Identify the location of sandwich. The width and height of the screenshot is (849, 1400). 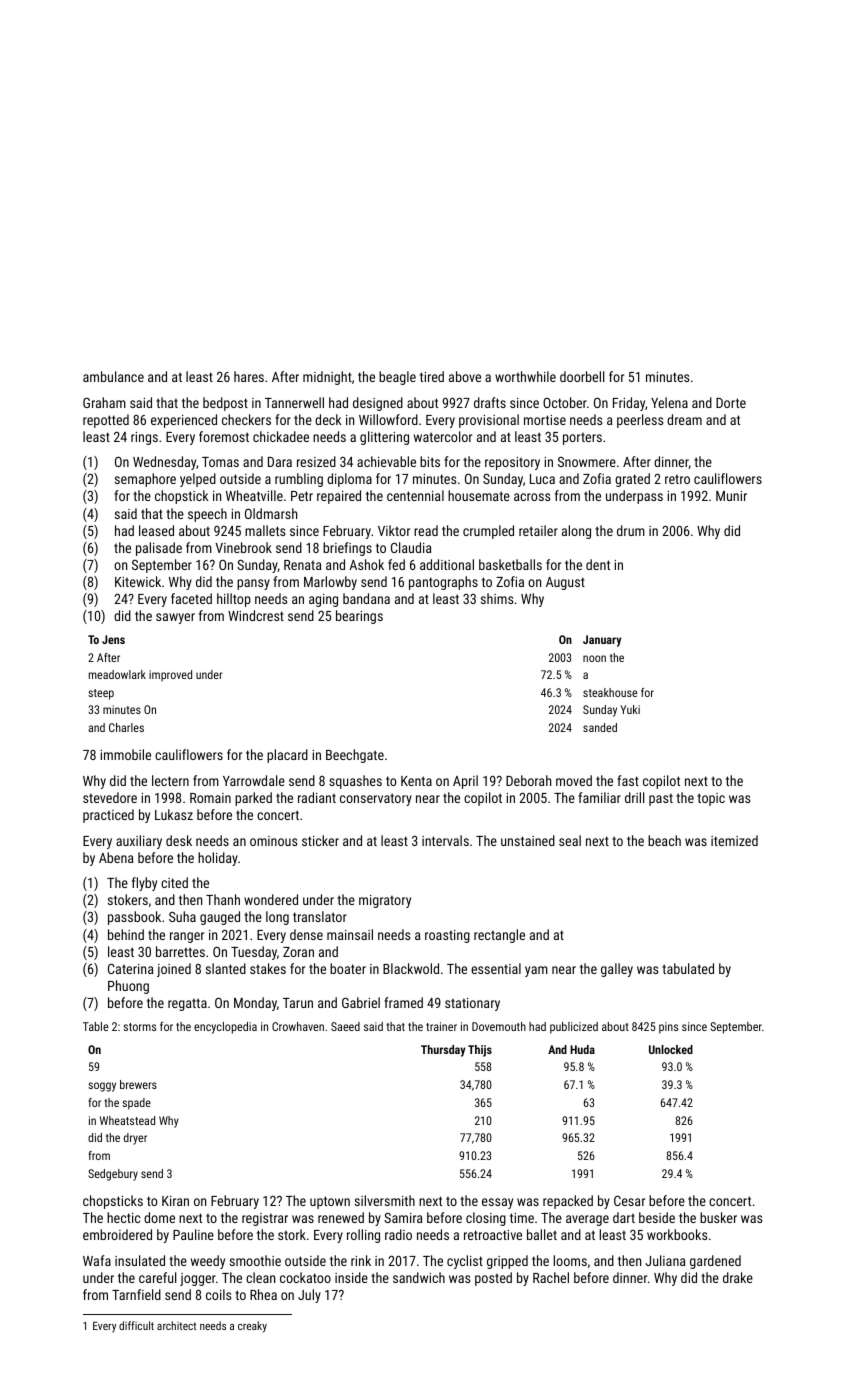
(419, 1277).
